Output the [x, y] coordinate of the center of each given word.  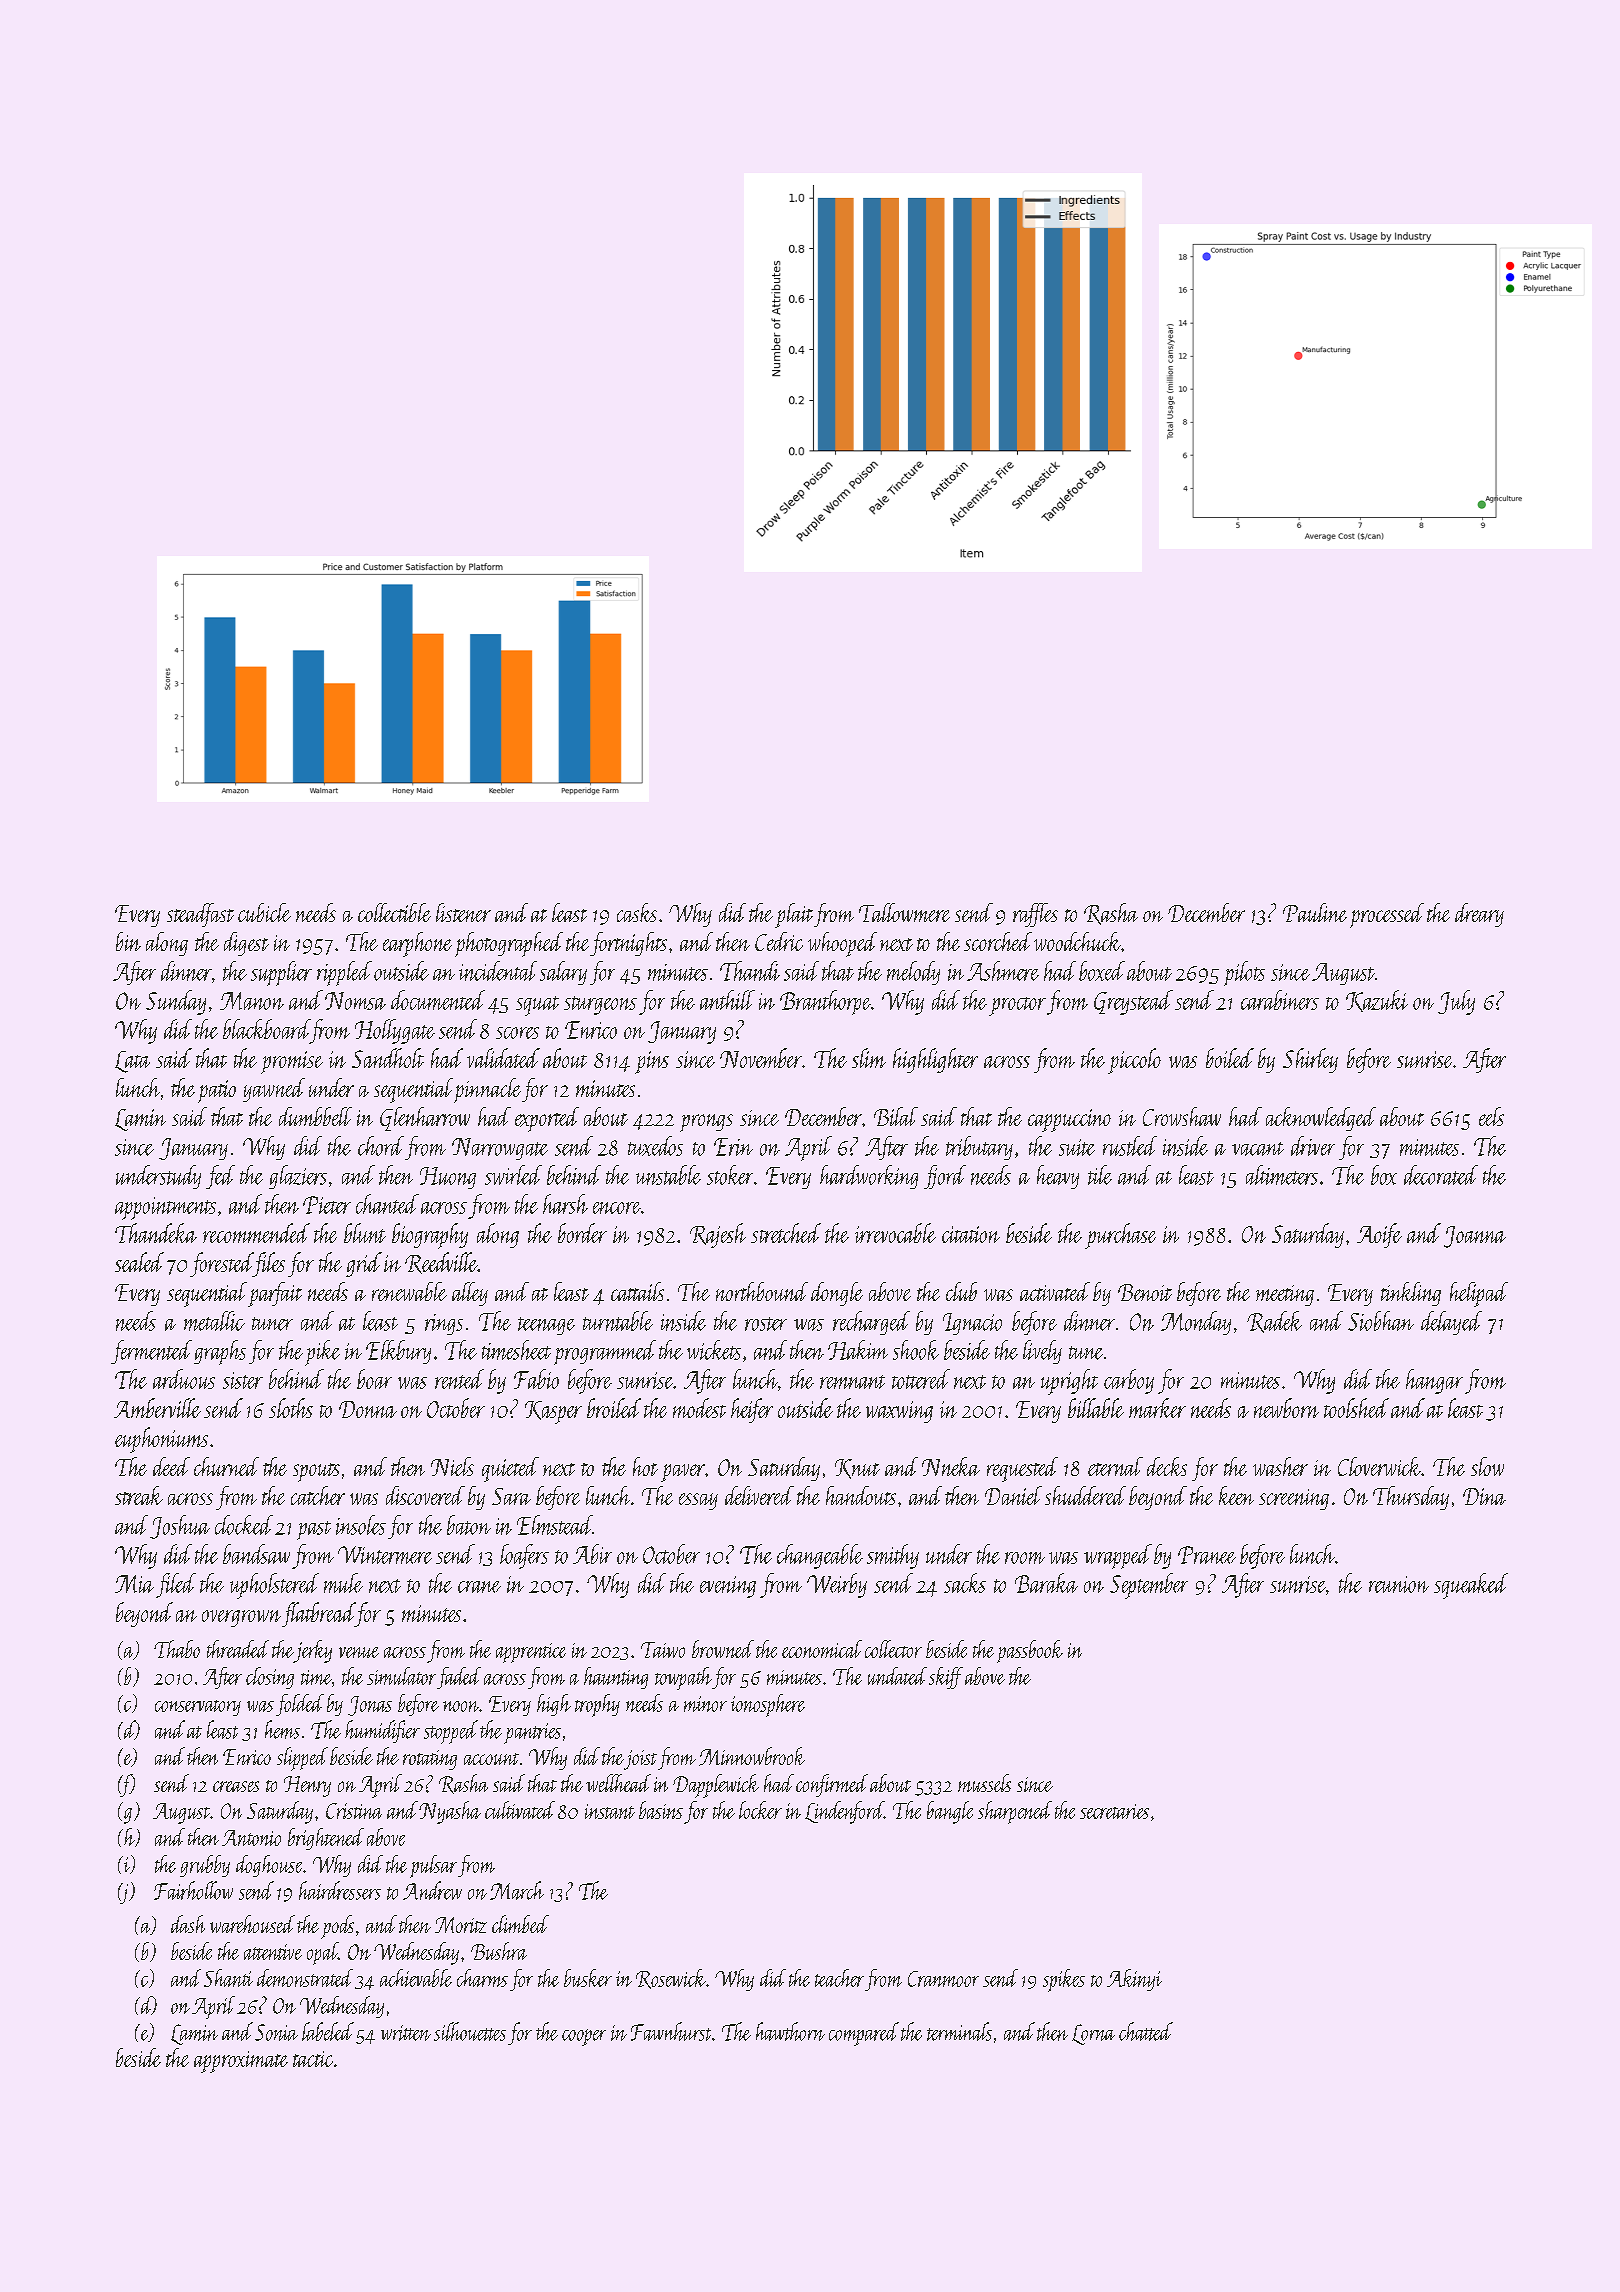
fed [220, 1177]
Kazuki [1377, 1001]
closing [270, 1678]
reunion [1399, 1584]
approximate [241, 2062]
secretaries [1114, 1811]
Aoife [1379, 1235]
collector [893, 1649]
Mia [134, 1584]
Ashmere [1003, 971]
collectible [394, 912]
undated [897, 1676]
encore [617, 1208]
